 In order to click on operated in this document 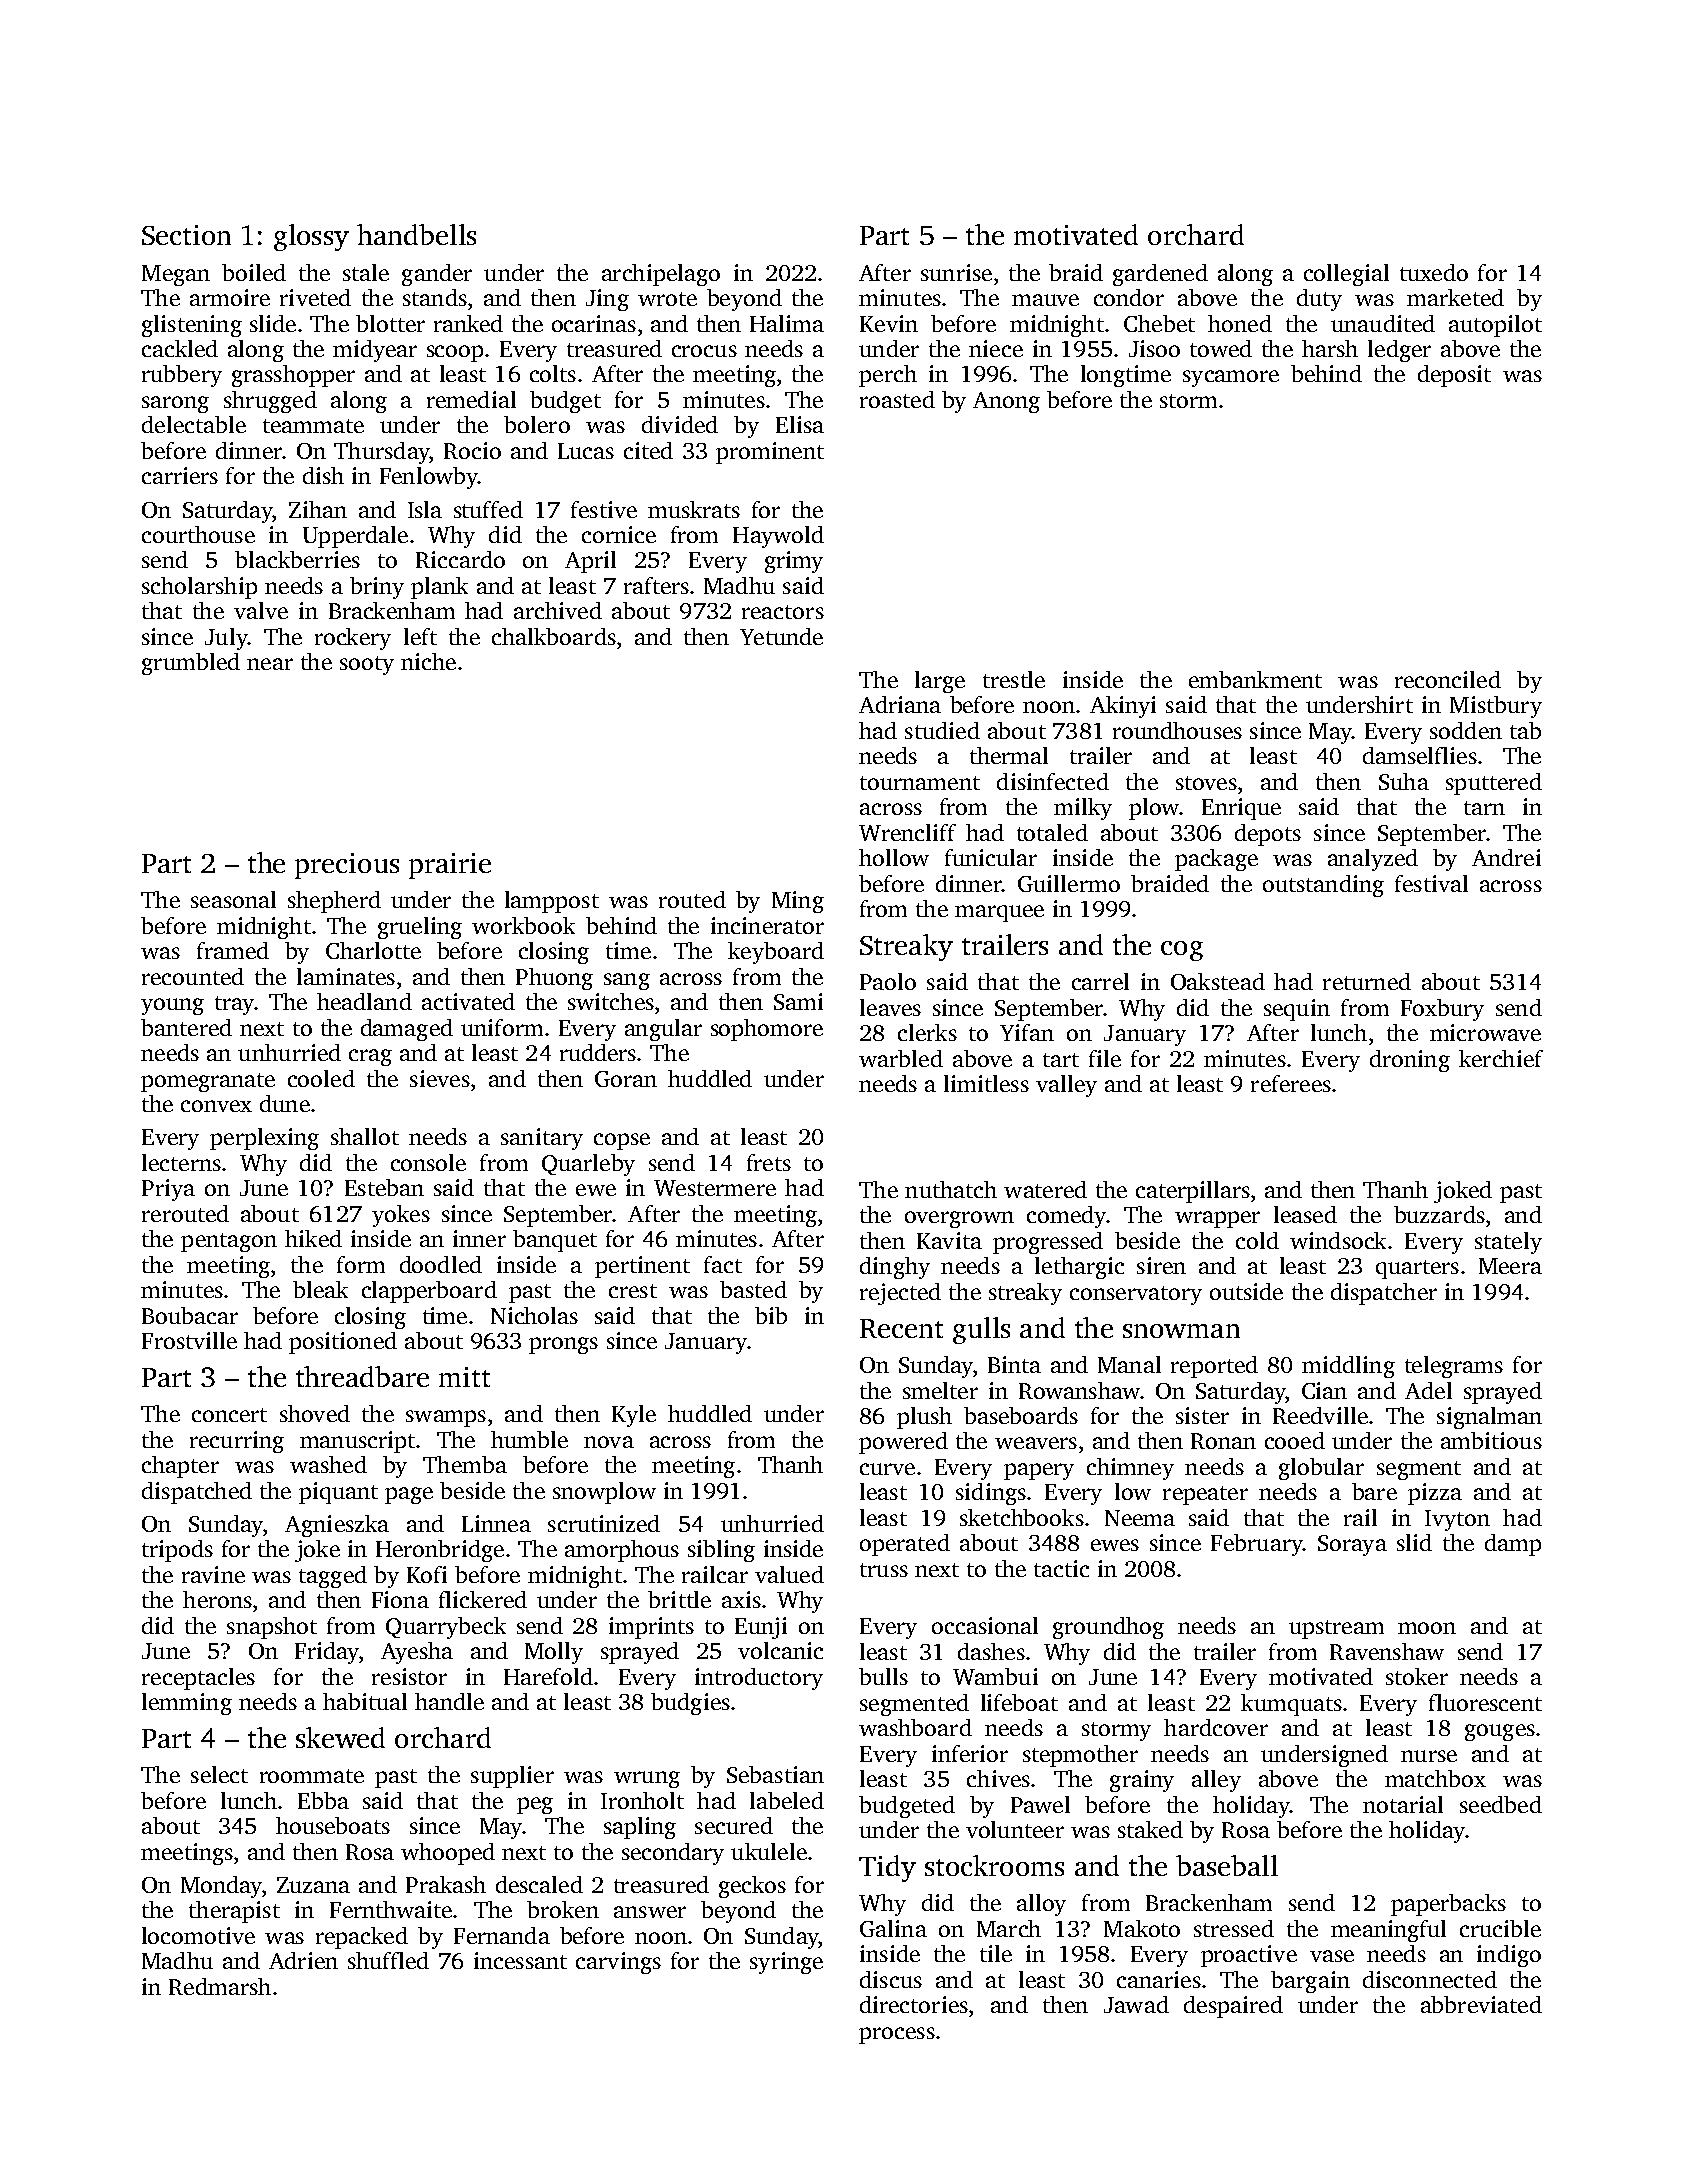, I will do `click(905, 1545)`.
